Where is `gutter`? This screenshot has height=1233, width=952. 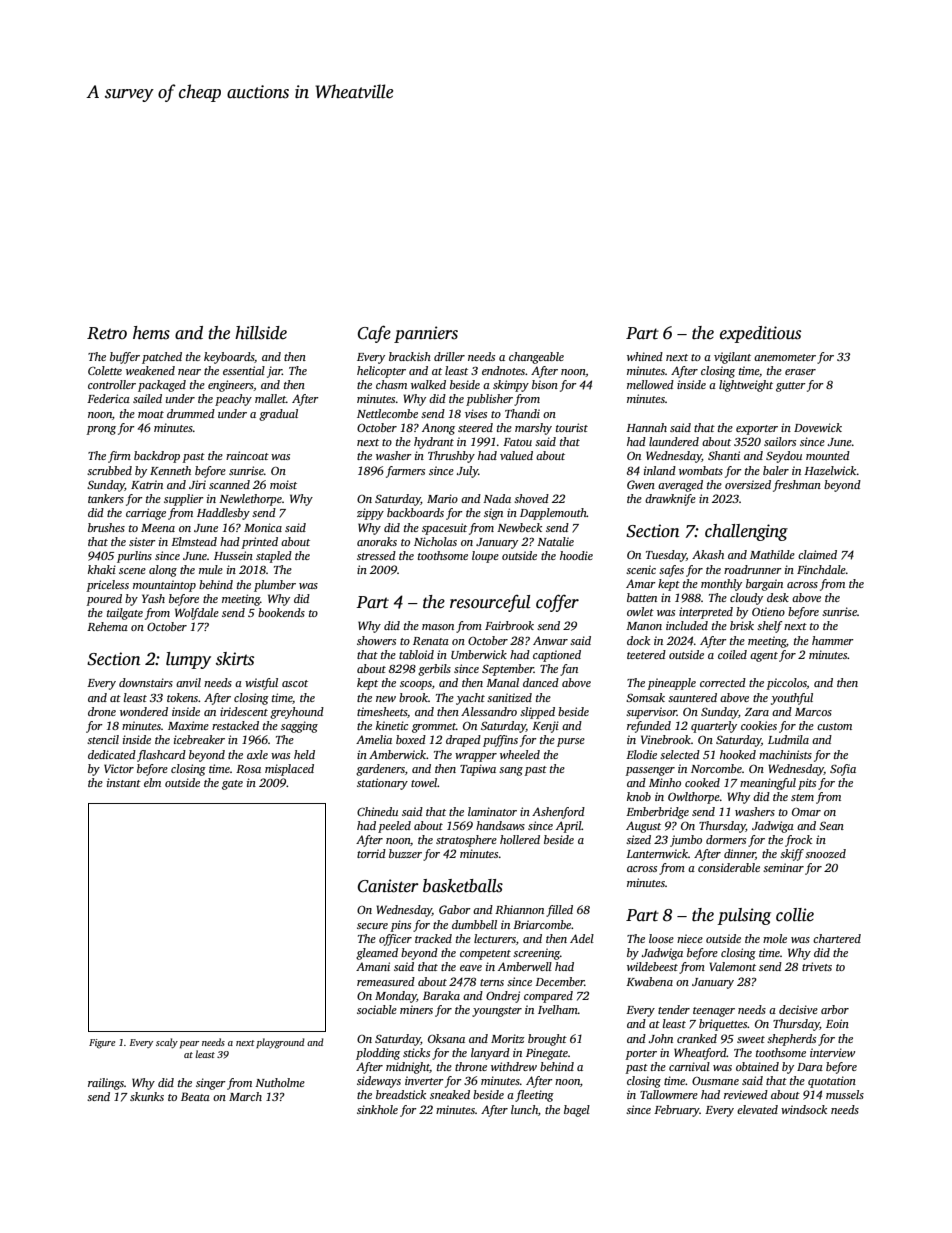
gutter is located at coordinates (791, 387).
